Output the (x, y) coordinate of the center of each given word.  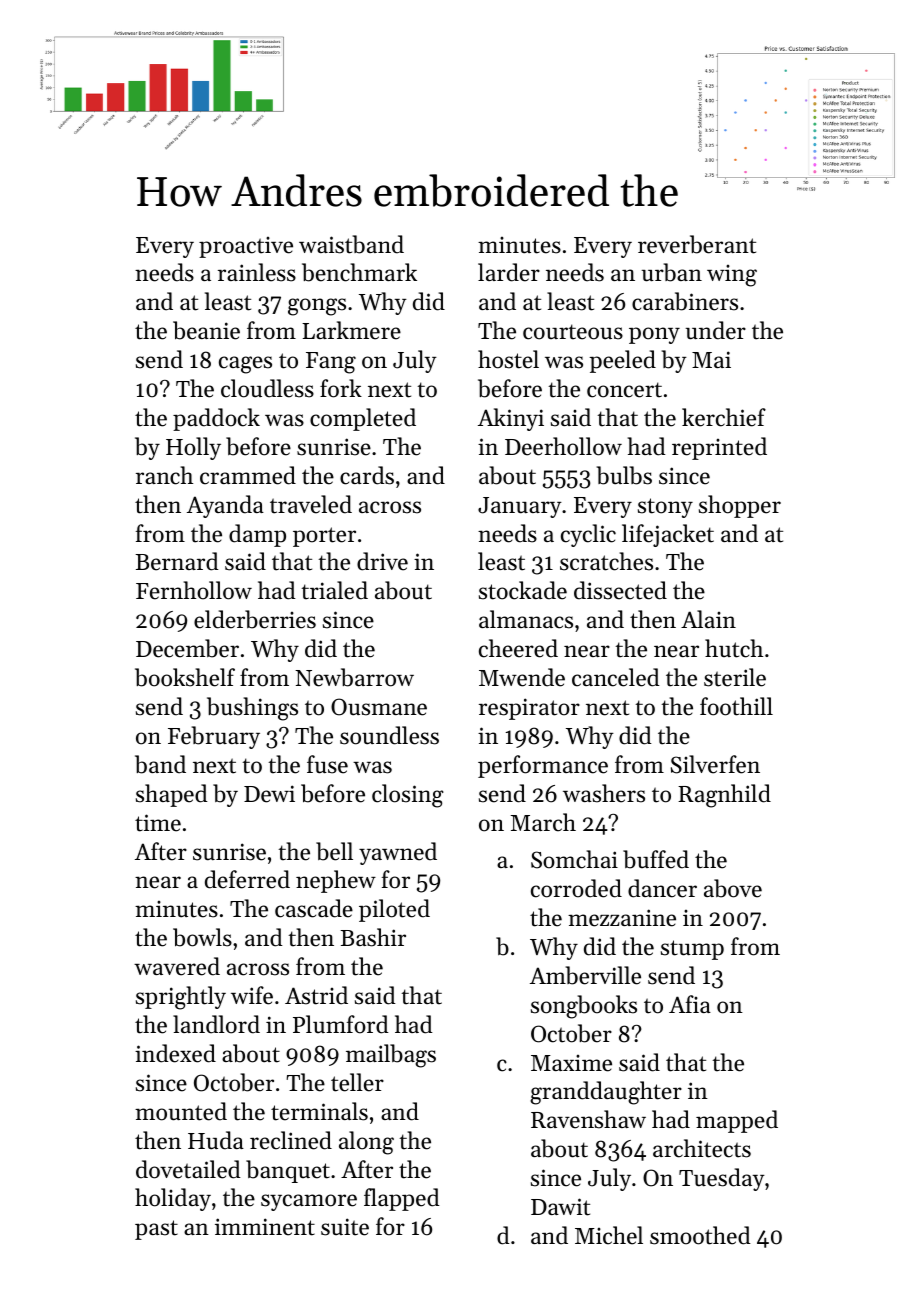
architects (702, 1148)
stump (692, 950)
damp (257, 535)
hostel (508, 359)
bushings (252, 709)
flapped (402, 1199)
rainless (257, 272)
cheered (518, 648)
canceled (616, 677)
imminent (265, 1227)
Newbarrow (354, 677)
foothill (736, 706)
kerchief (724, 417)
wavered (177, 966)
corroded (576, 888)
